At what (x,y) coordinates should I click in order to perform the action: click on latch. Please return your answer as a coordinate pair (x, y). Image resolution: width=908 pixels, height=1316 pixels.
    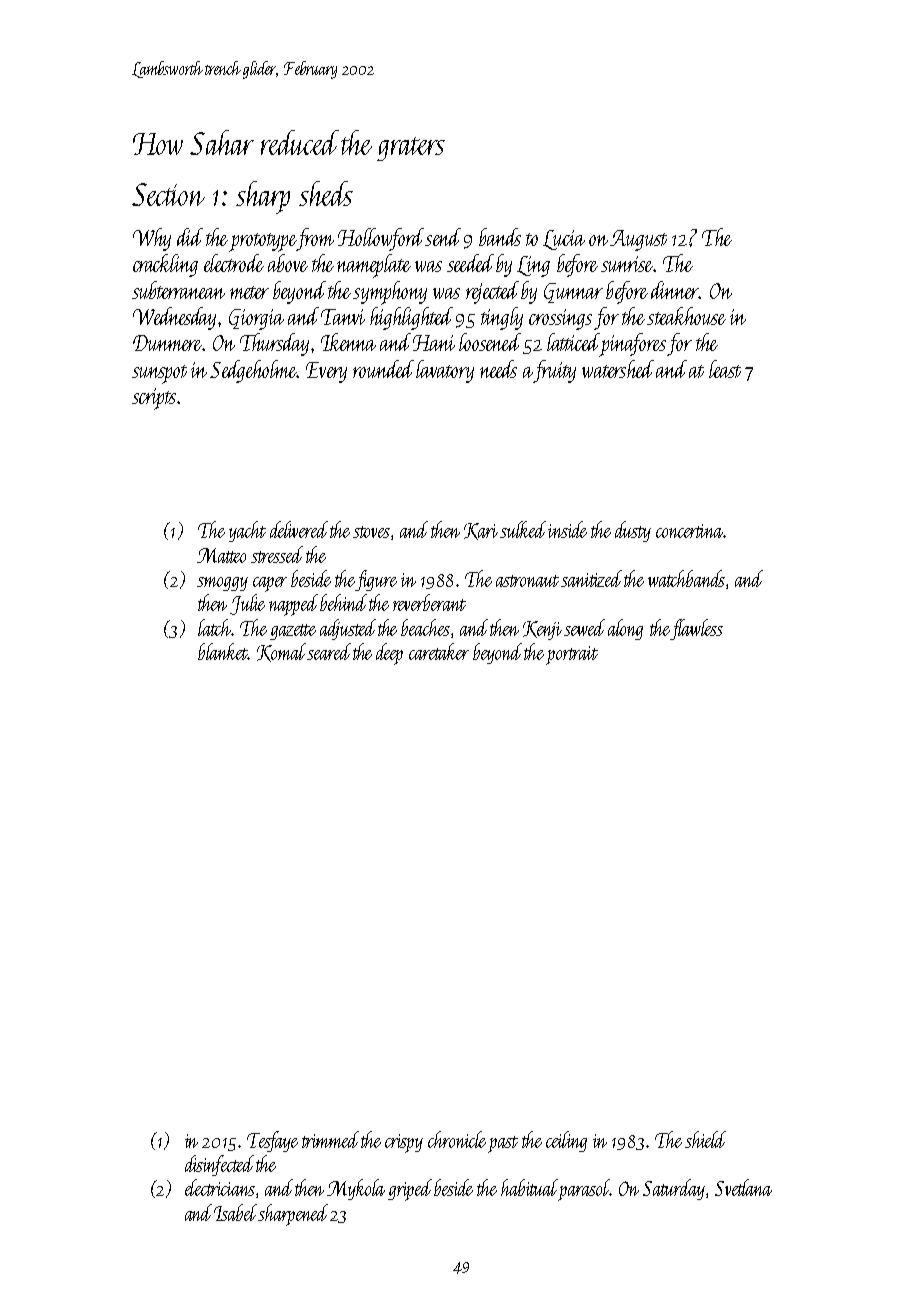
    Looking at the image, I should click on (214, 627).
